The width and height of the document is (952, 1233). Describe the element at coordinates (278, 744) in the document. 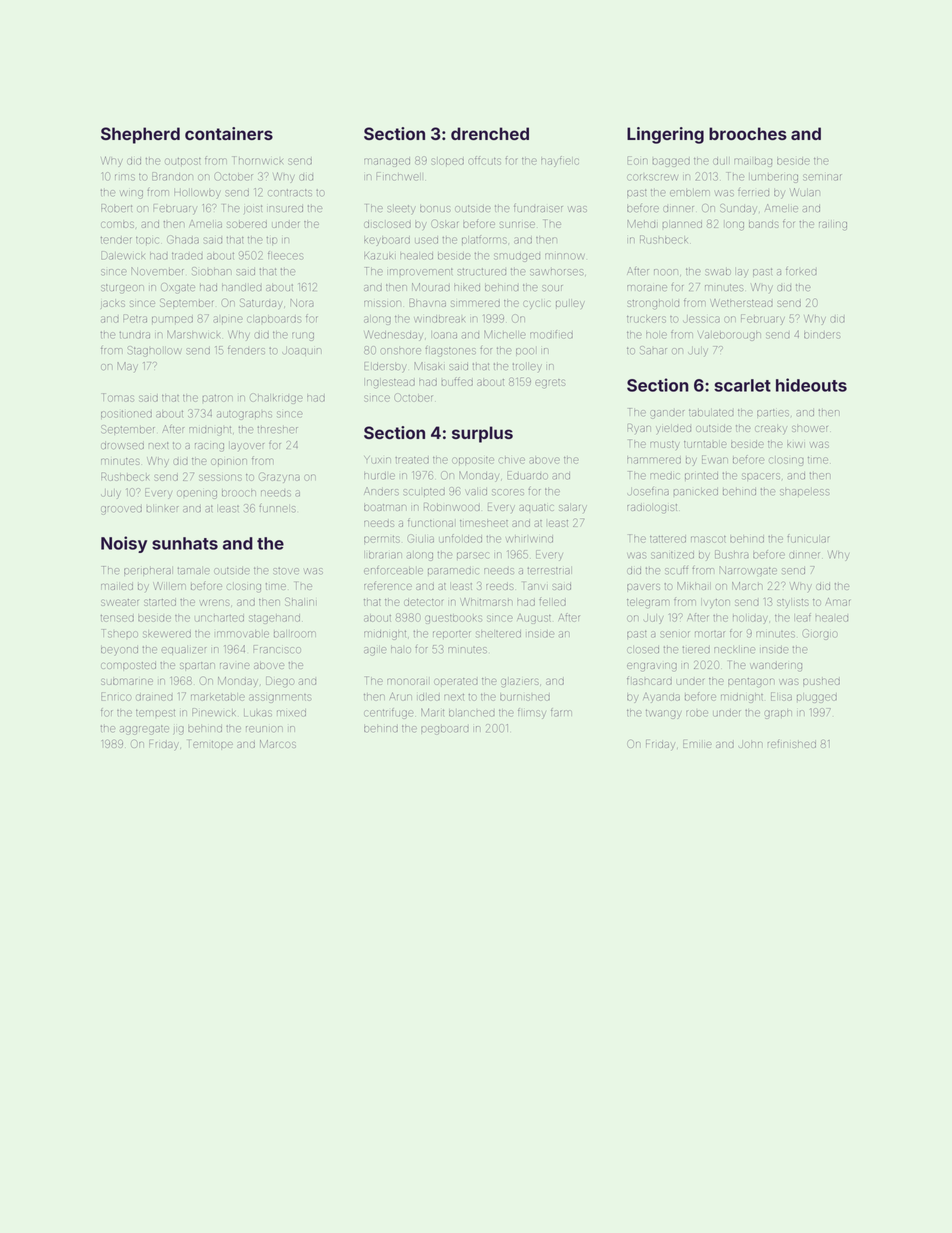

I see `Marcos` at that location.
